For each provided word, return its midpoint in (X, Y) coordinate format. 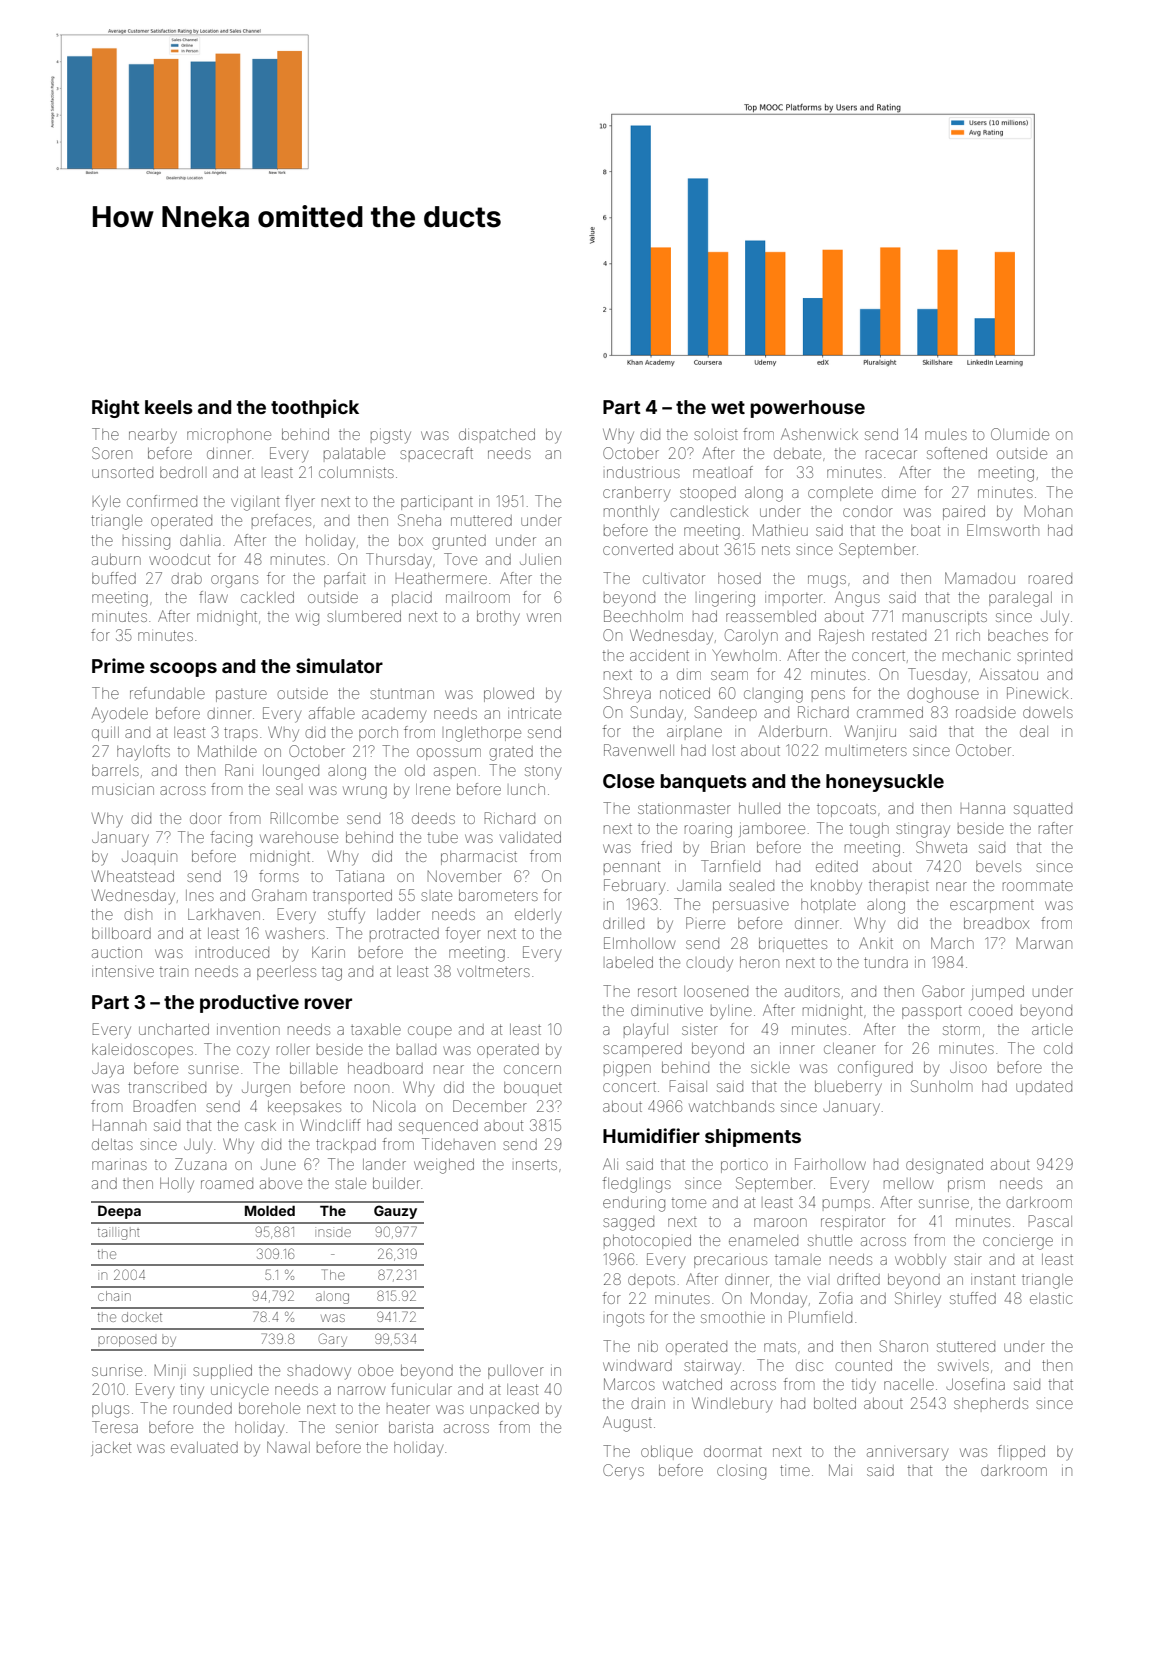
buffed (114, 578)
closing (741, 1472)
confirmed (162, 501)
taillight (119, 1234)
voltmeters (493, 971)
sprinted (1044, 657)
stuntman (402, 694)
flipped (1021, 1452)
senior (357, 1428)
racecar (891, 454)
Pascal (1050, 1221)
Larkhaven (224, 914)
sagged (628, 1224)
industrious (643, 472)
